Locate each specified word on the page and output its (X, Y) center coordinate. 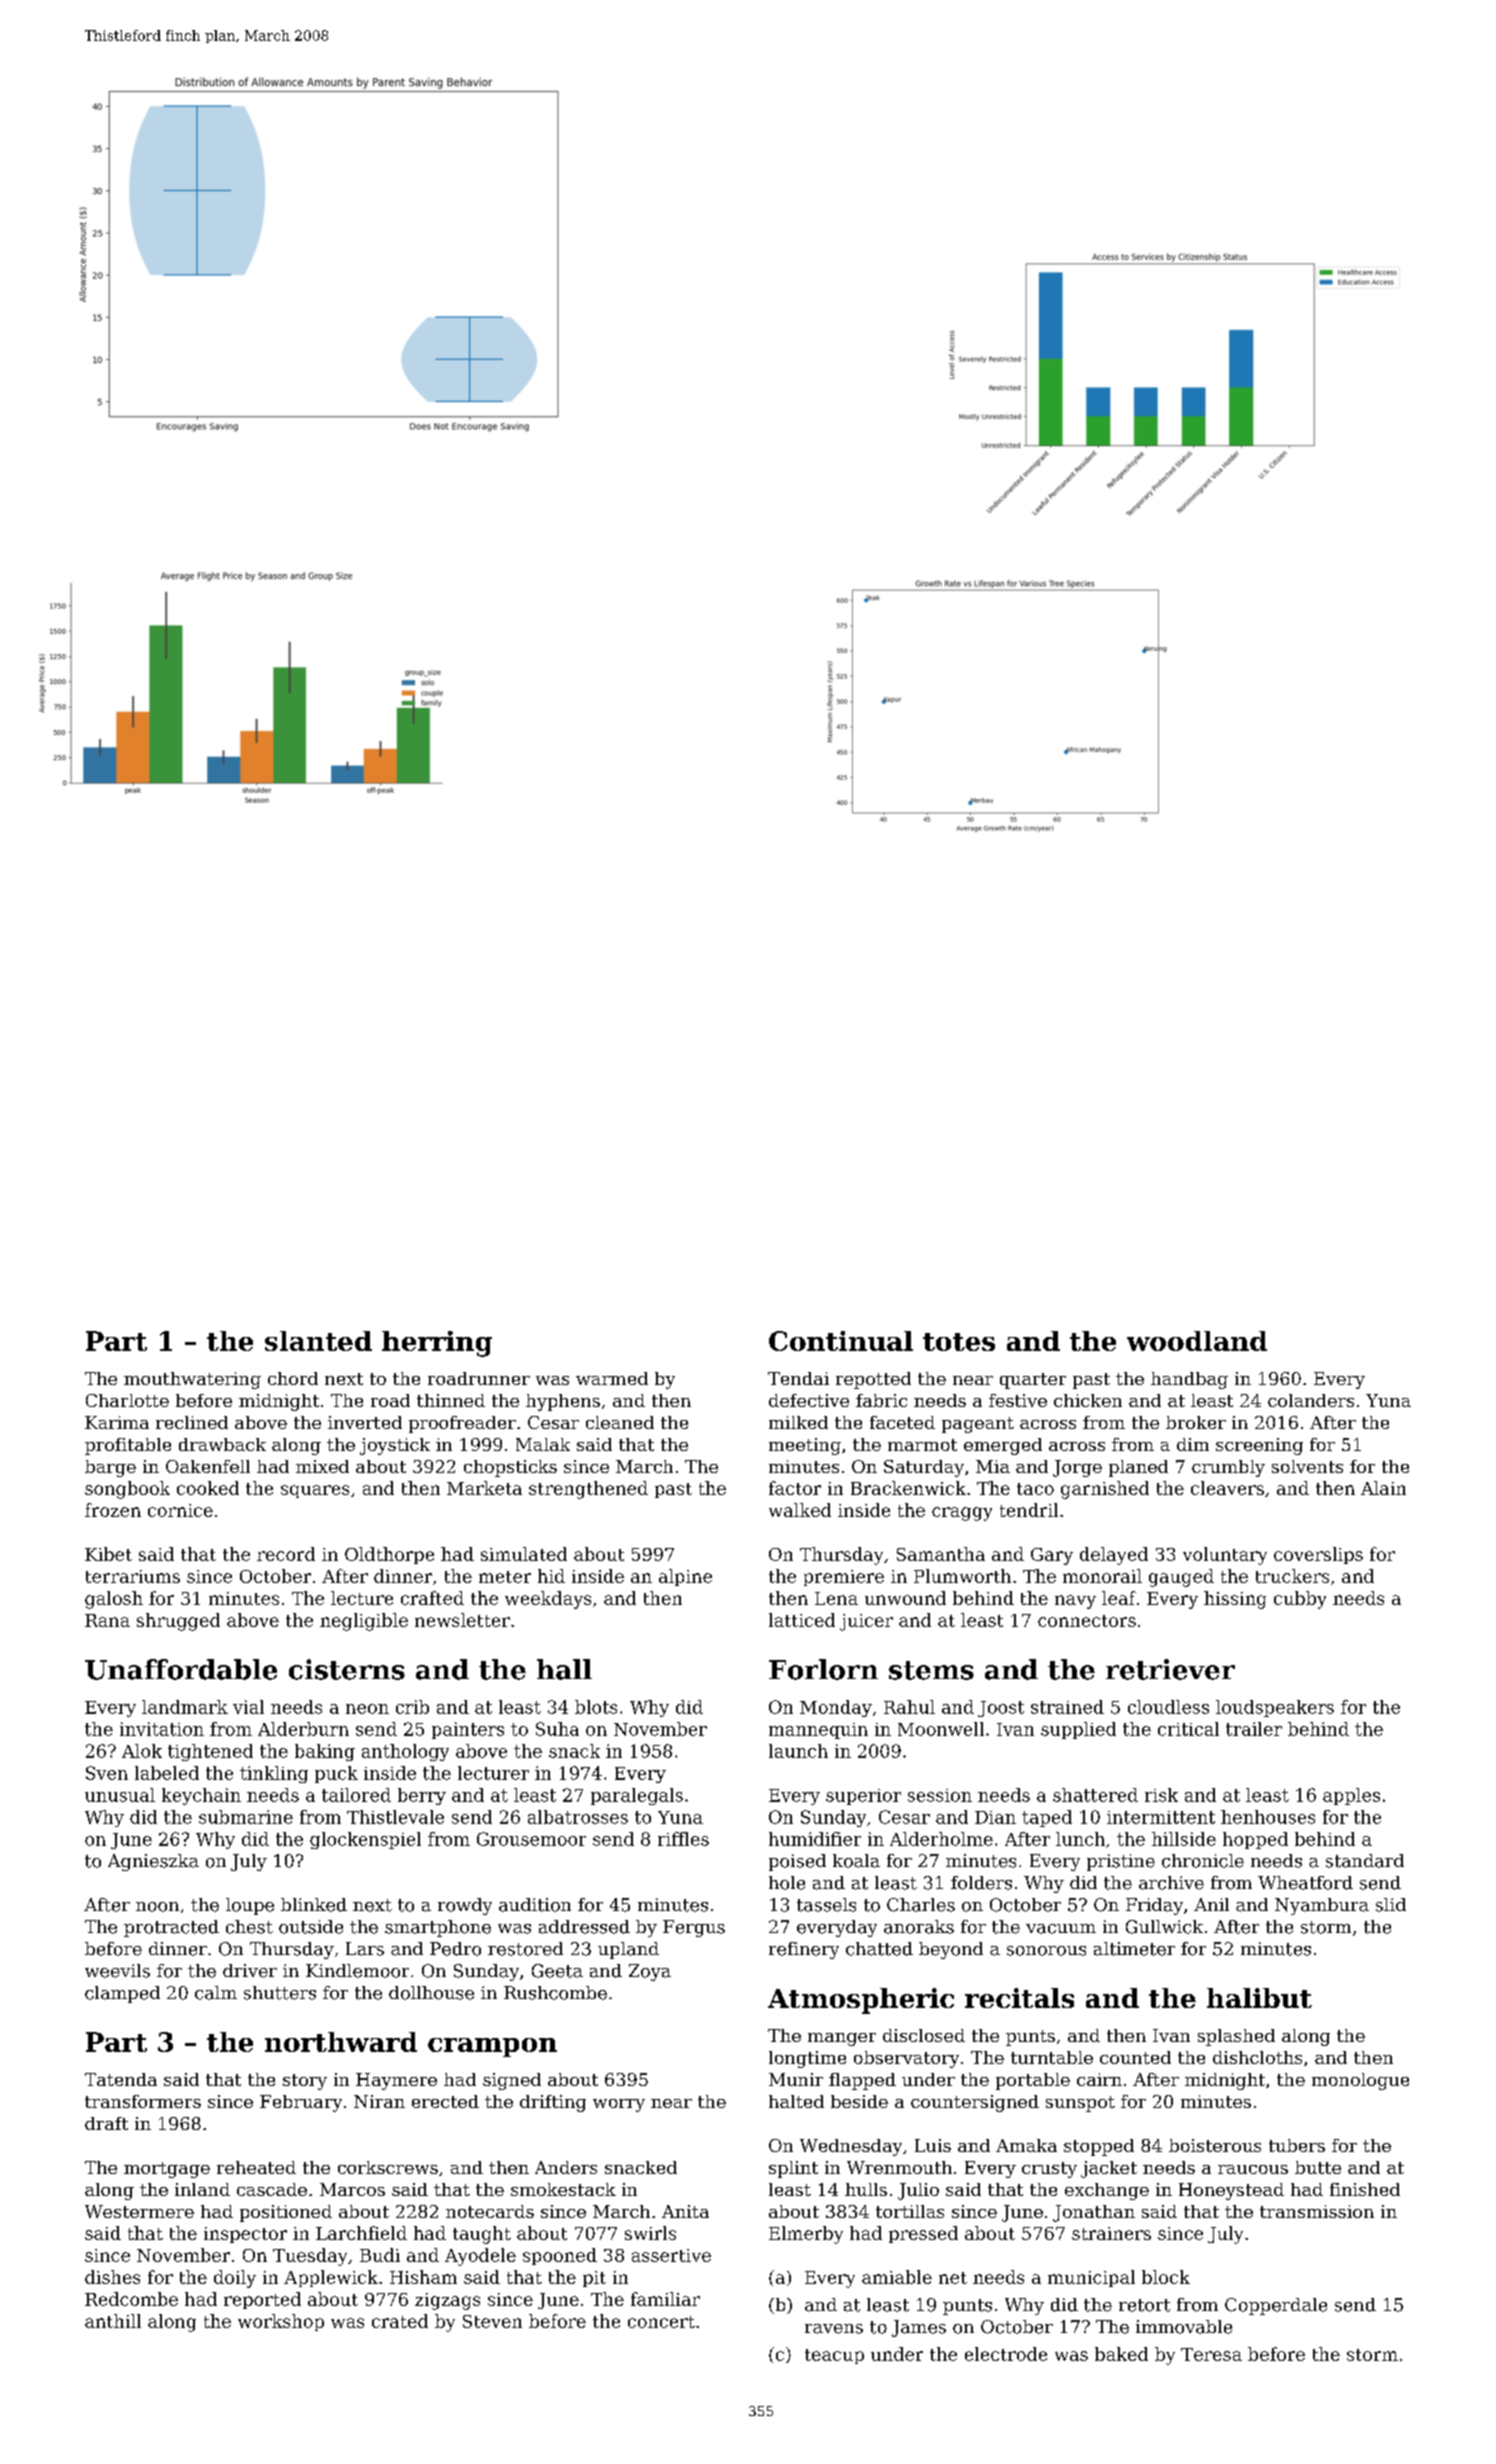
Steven (492, 2321)
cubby (1300, 1600)
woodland (1197, 1341)
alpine (685, 1577)
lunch (1080, 1839)
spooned (560, 2256)
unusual (120, 1795)
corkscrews (388, 2167)
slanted (318, 1341)
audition (535, 1905)
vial (248, 1707)
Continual (841, 1341)
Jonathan (1094, 2213)
